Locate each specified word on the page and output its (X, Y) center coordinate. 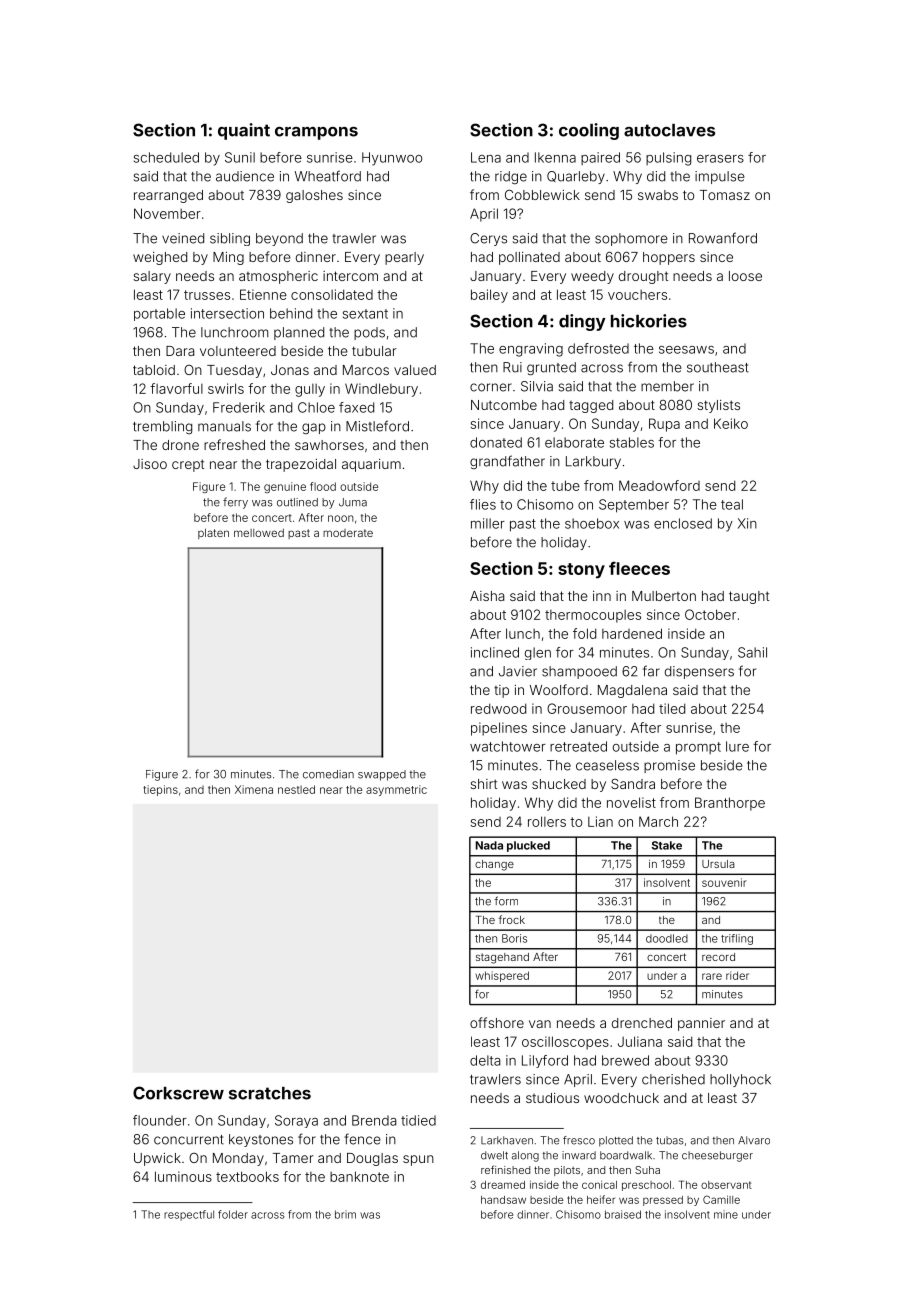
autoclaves (669, 130)
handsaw (503, 1200)
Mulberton (664, 596)
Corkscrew (178, 1093)
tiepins (160, 790)
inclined (495, 652)
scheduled (166, 157)
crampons (316, 133)
